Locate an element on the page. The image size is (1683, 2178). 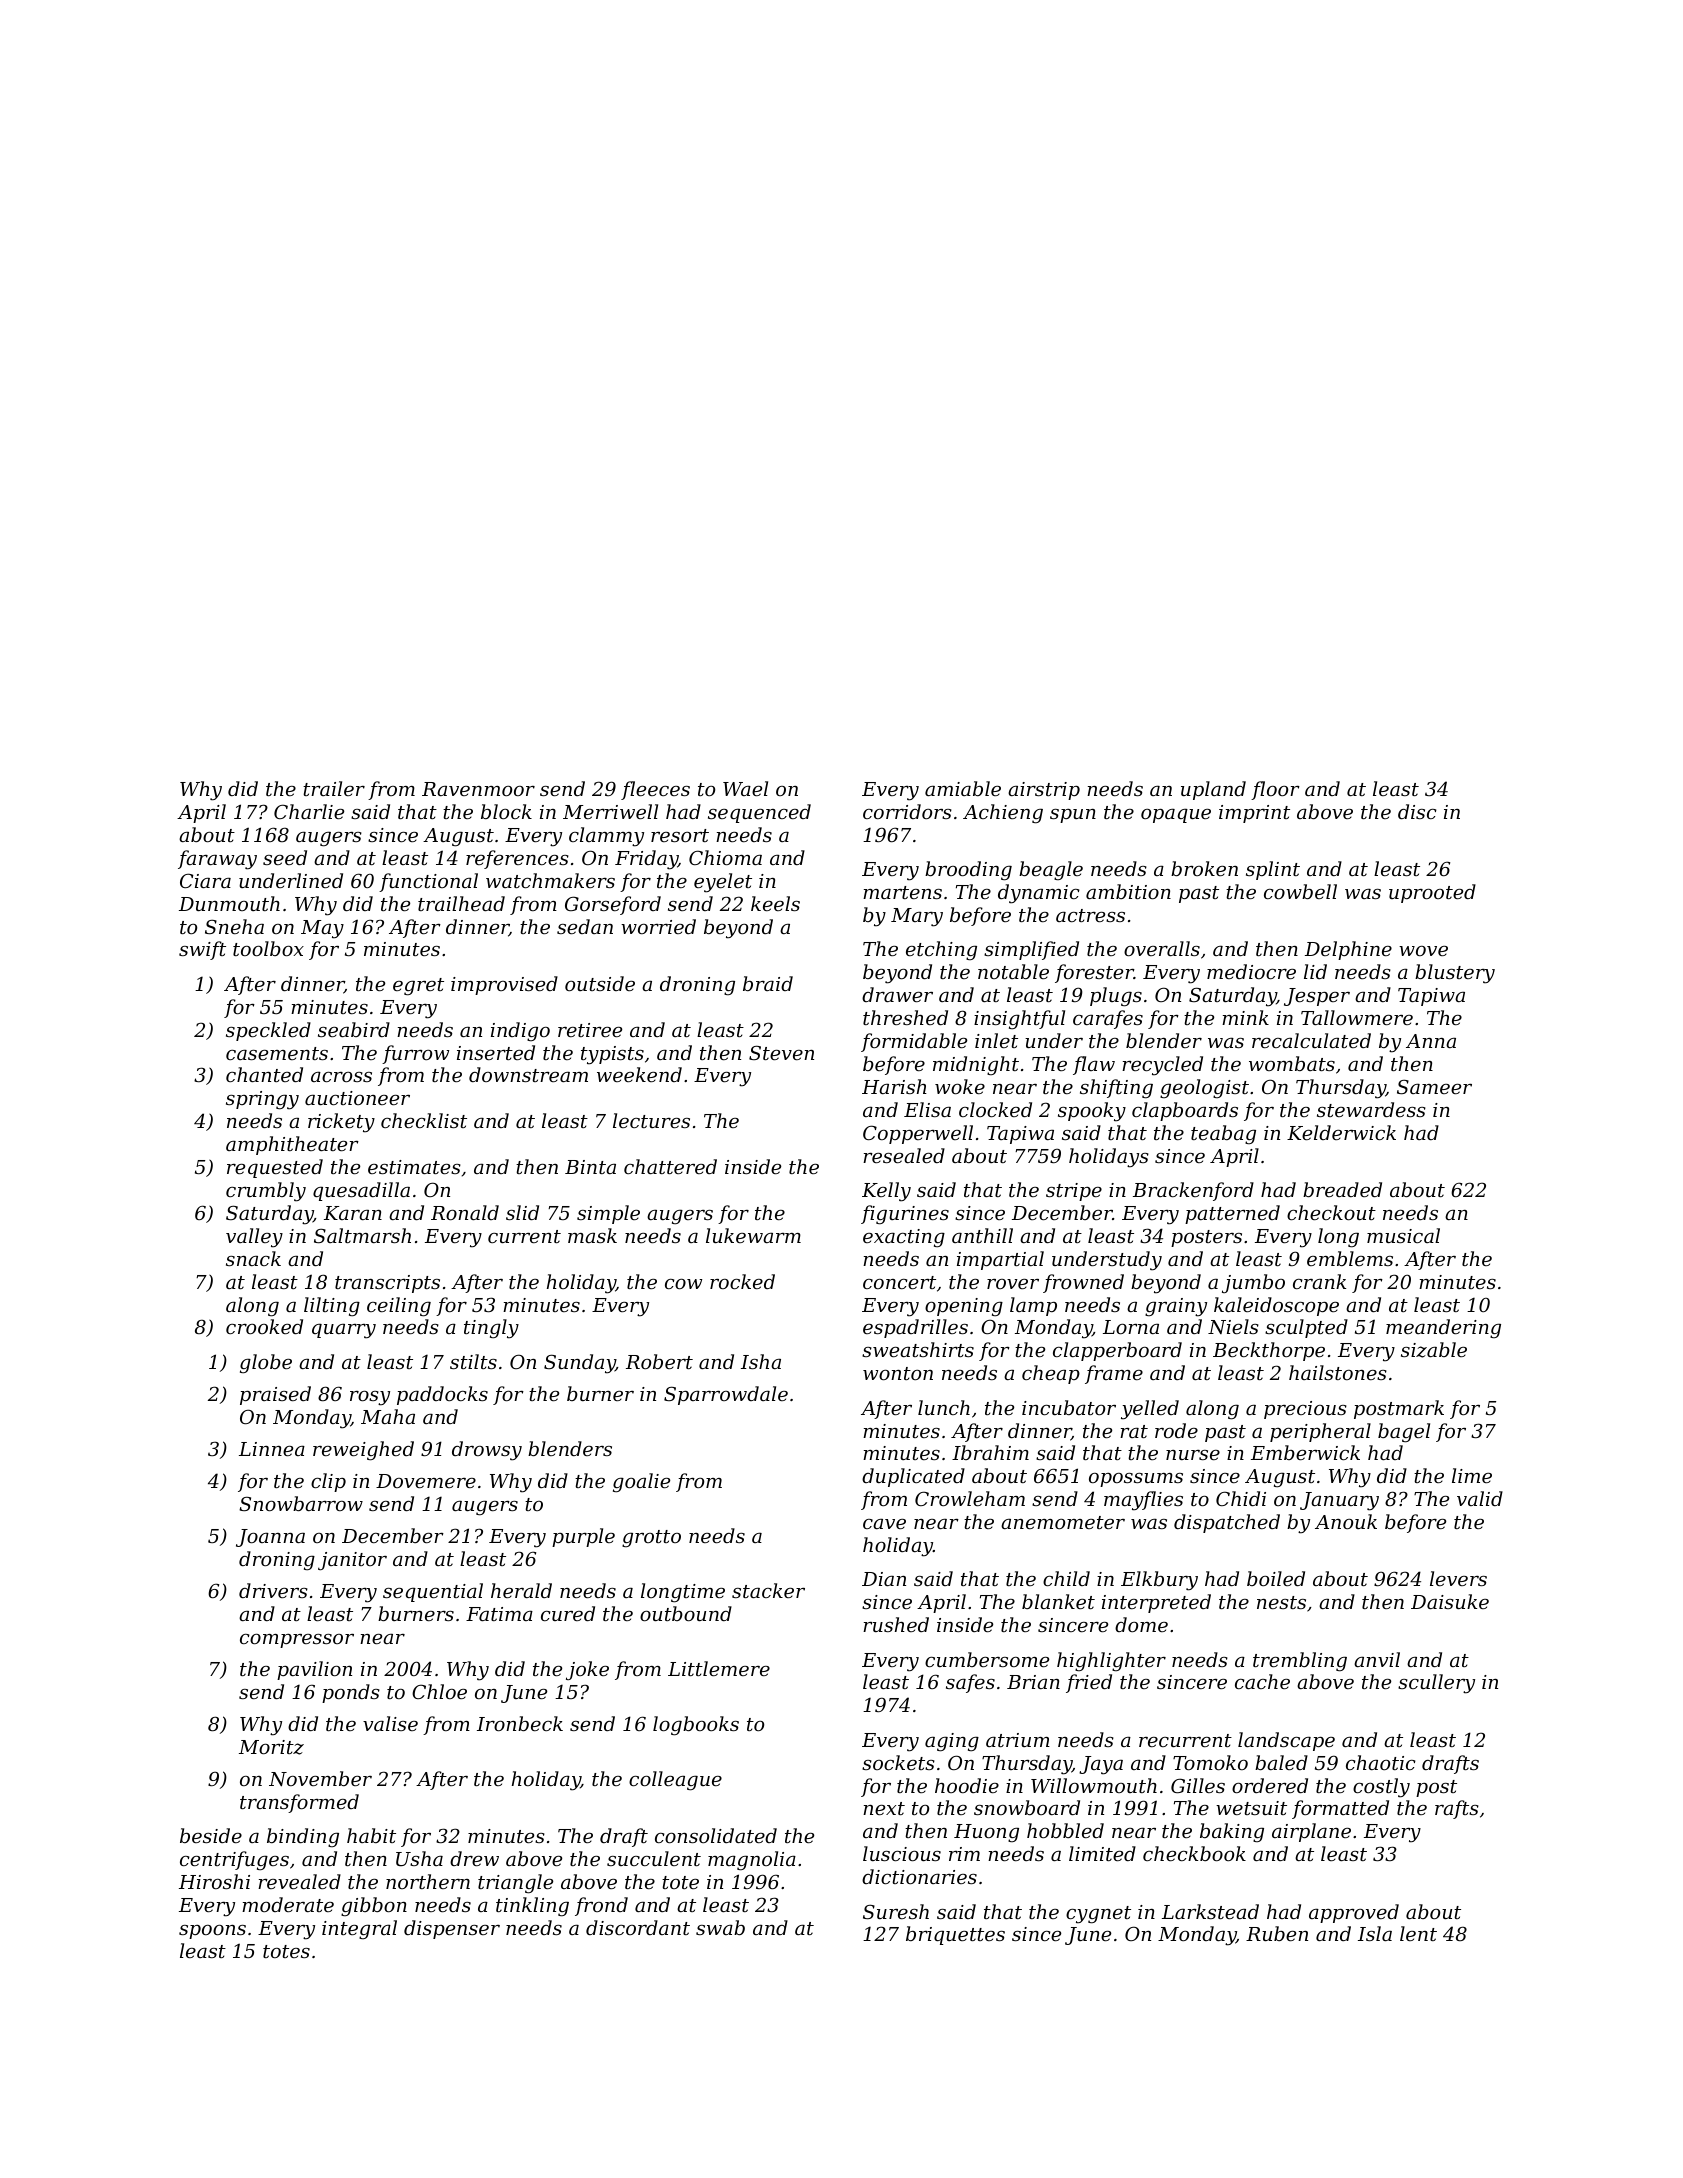
valise is located at coordinates (390, 1723).
